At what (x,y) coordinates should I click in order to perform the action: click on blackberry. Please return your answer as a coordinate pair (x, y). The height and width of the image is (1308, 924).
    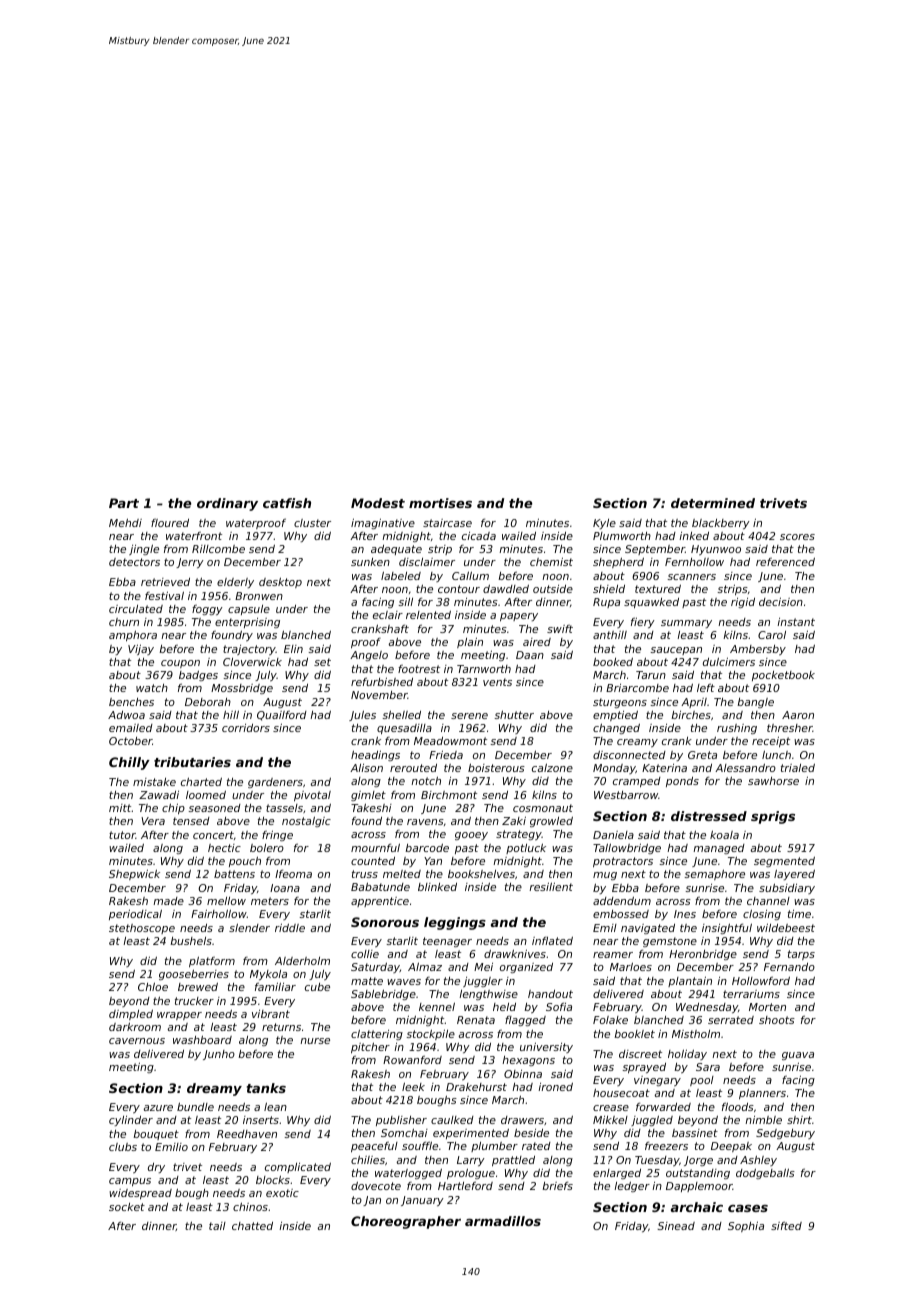
    Looking at the image, I should click on (721, 524).
